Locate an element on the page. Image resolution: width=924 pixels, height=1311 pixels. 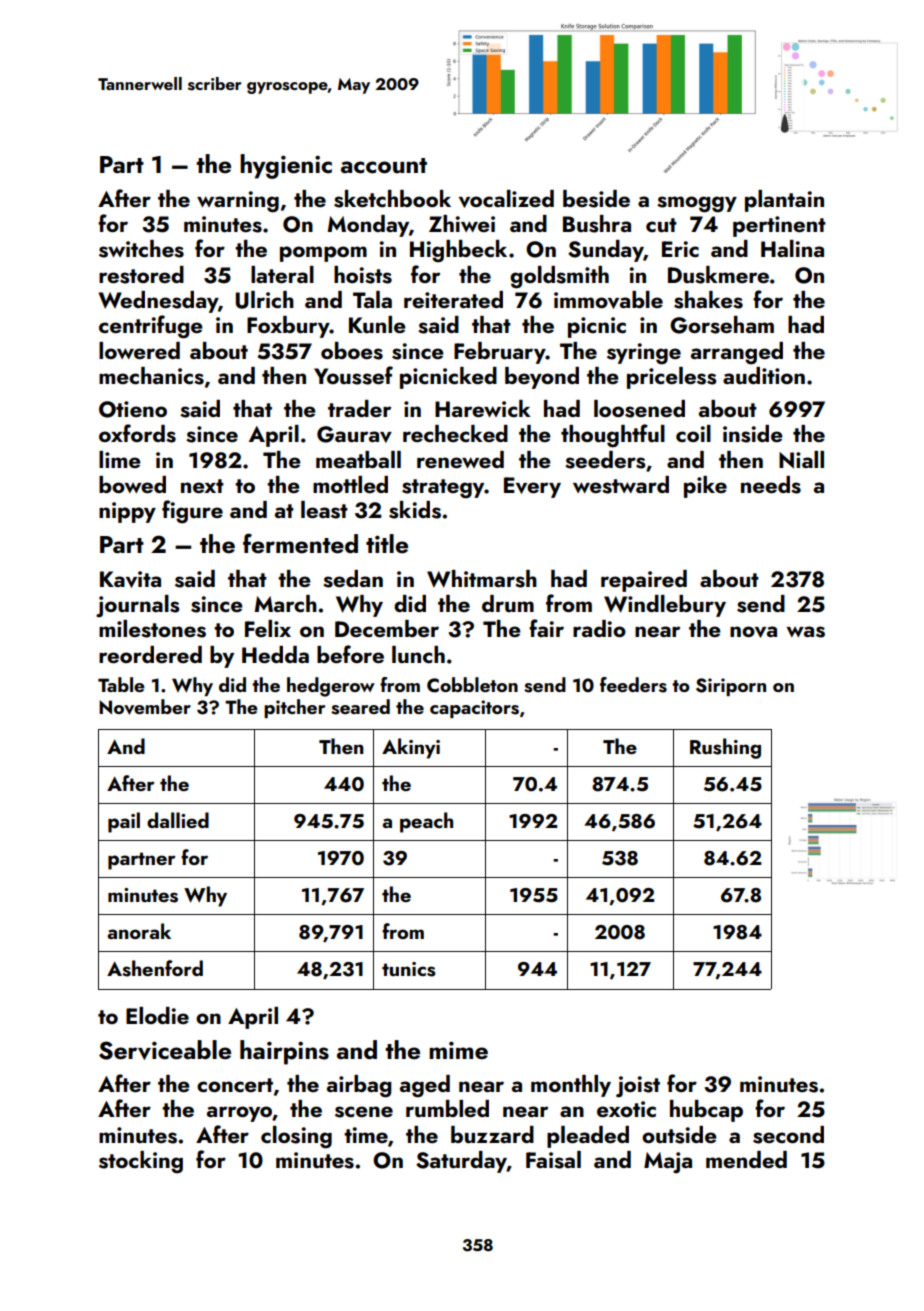
Faisal is located at coordinates (553, 1160).
